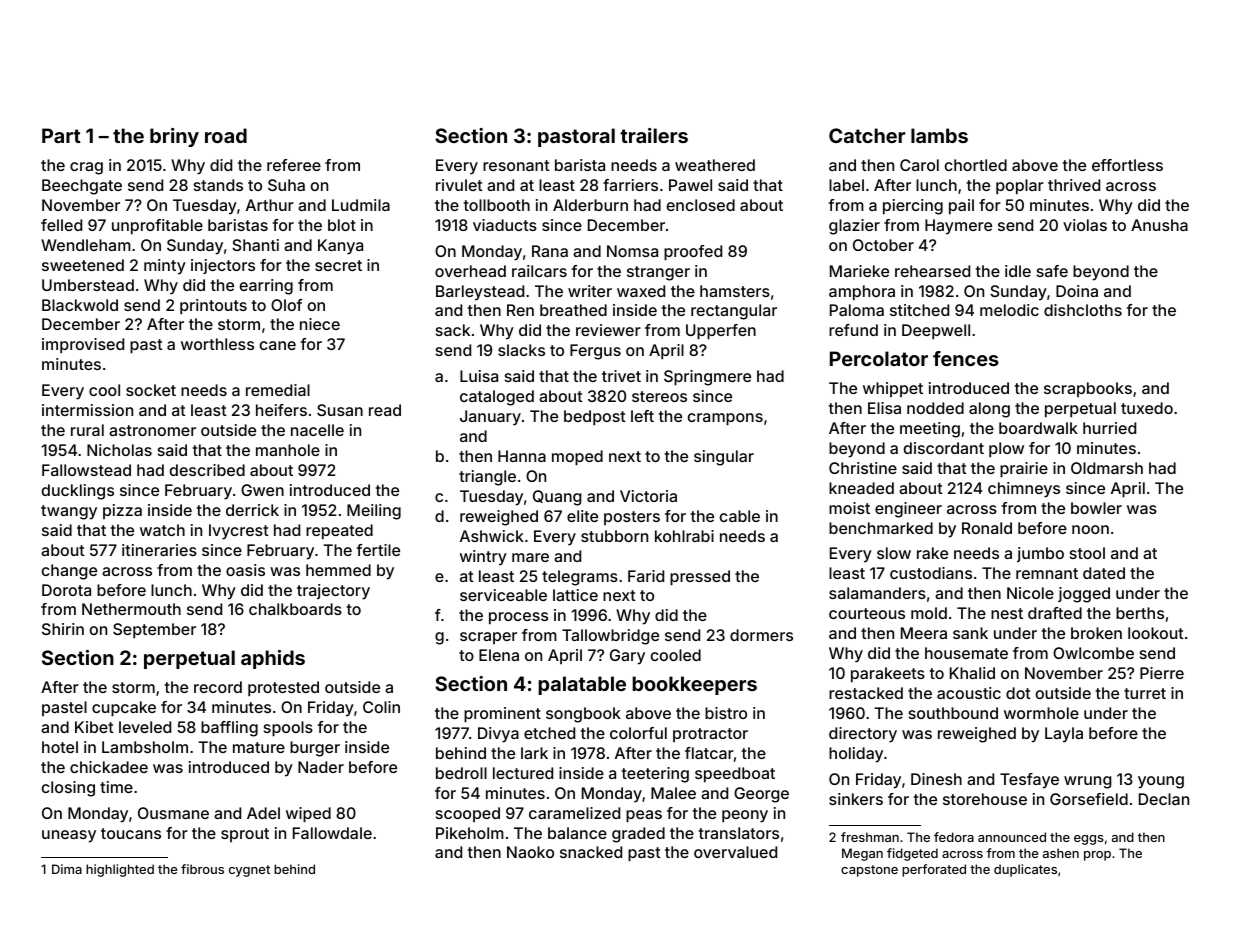 The height and width of the screenshot is (952, 1233). What do you see at coordinates (867, 135) in the screenshot?
I see `Catcher` at bounding box center [867, 135].
